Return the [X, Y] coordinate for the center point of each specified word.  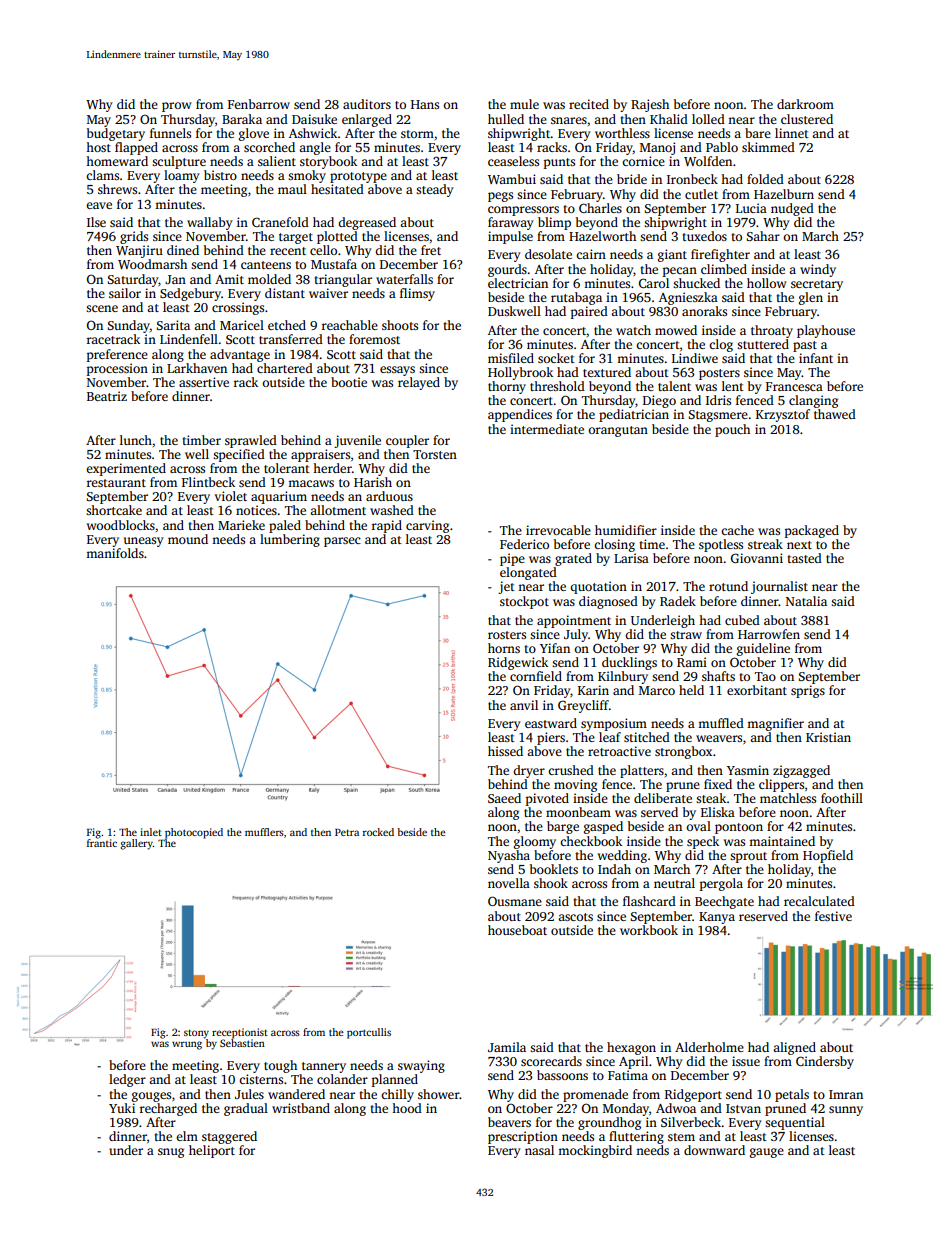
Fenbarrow [259, 104]
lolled [708, 119]
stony [196, 1034]
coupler [407, 441]
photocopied [194, 833]
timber [201, 440]
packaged [812, 531]
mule [524, 104]
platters [642, 771]
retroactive [619, 751]
